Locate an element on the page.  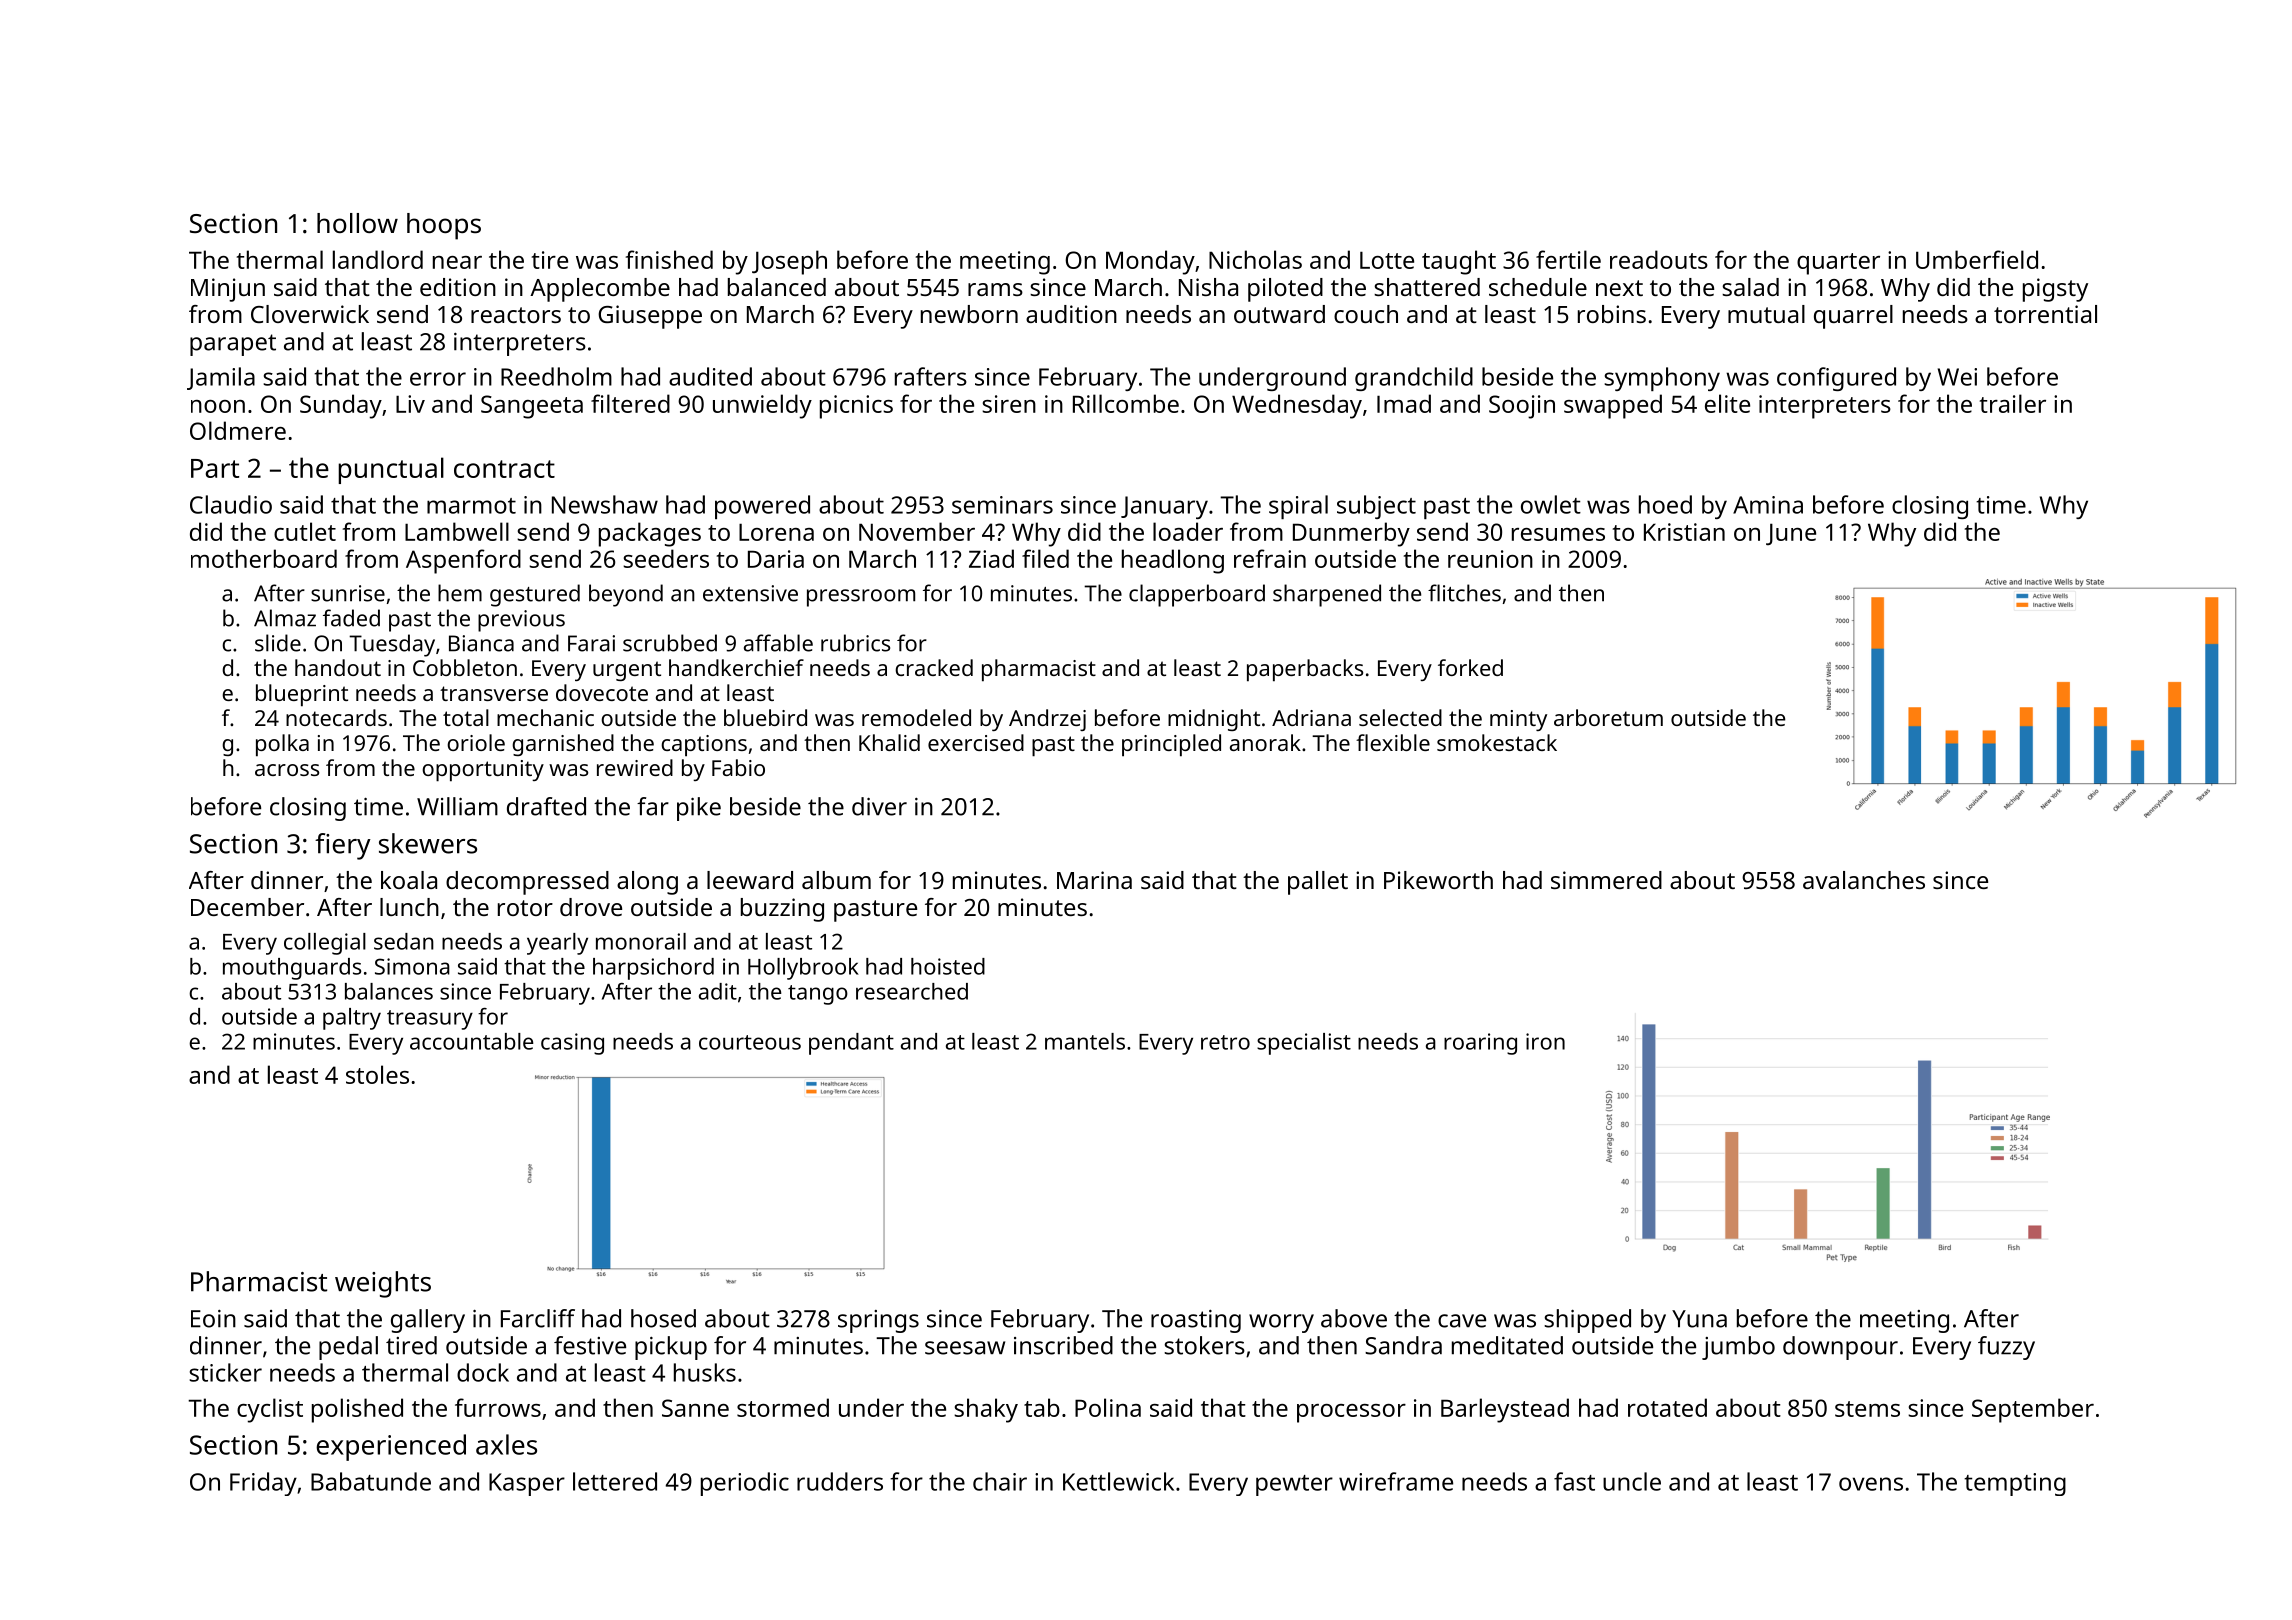
uncle is located at coordinates (1632, 1481).
